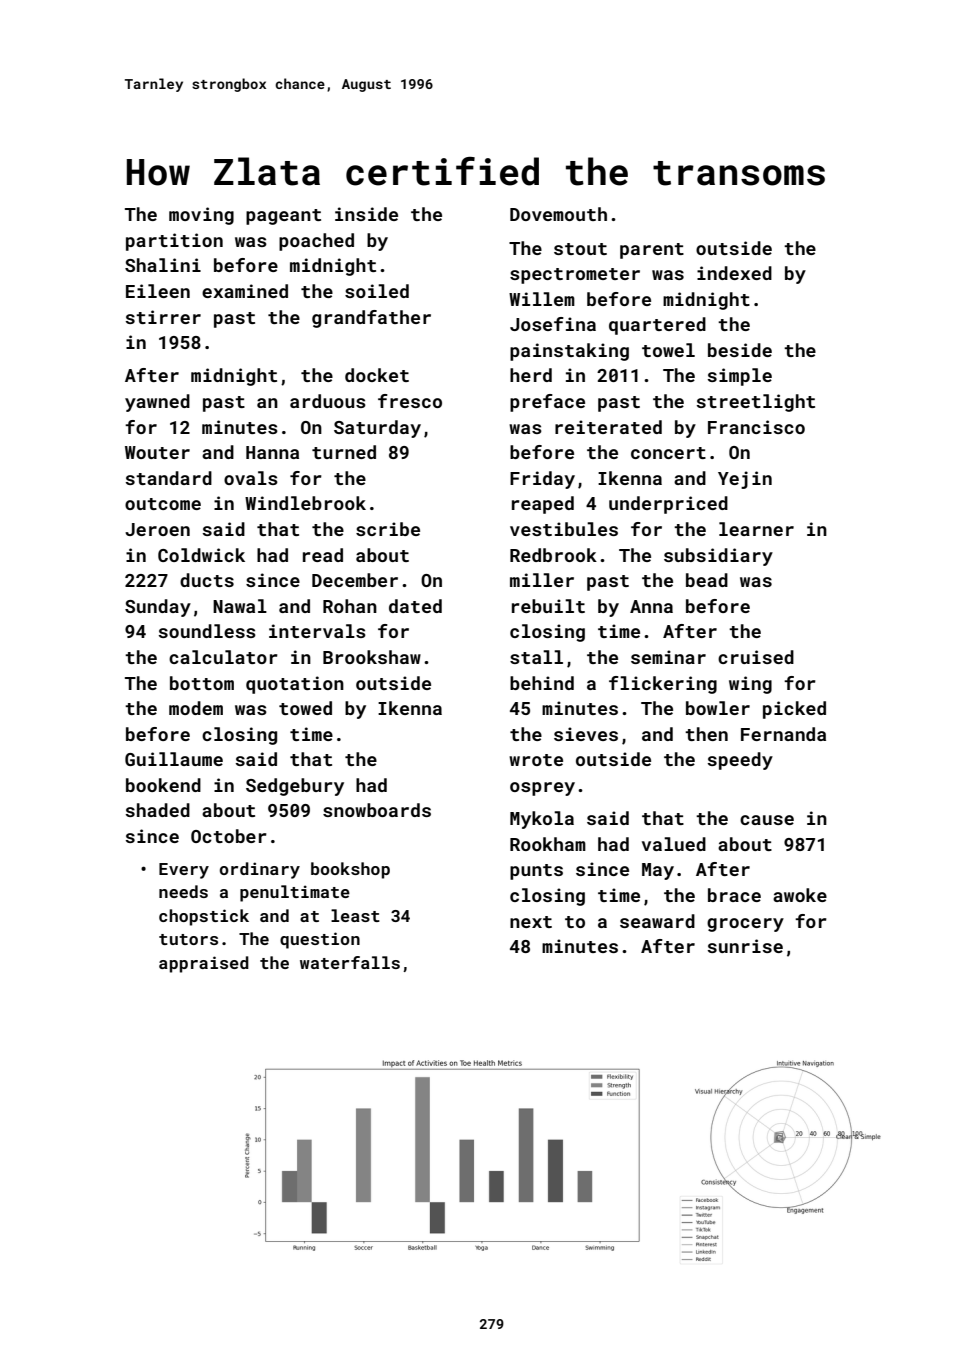 This document has height=1360, width=959. What do you see at coordinates (415, 606) in the document?
I see `dated` at bounding box center [415, 606].
